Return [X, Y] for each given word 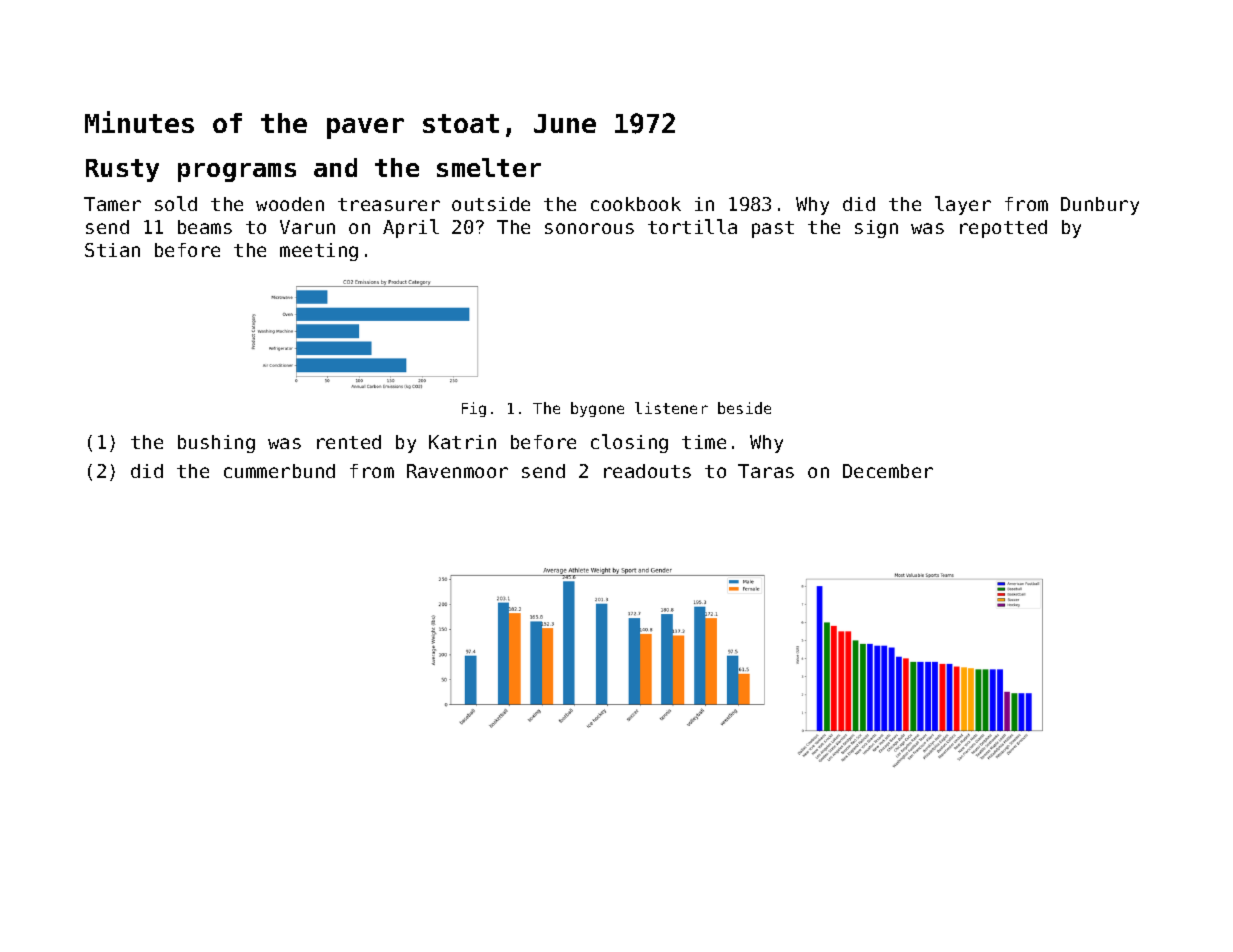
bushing [216, 444]
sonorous [589, 228]
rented [349, 442]
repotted [1003, 229]
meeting [319, 252]
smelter [489, 167]
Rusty [122, 170]
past [773, 229]
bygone [597, 409]
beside [744, 408]
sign [876, 229]
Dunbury [1100, 206]
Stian [112, 250]
